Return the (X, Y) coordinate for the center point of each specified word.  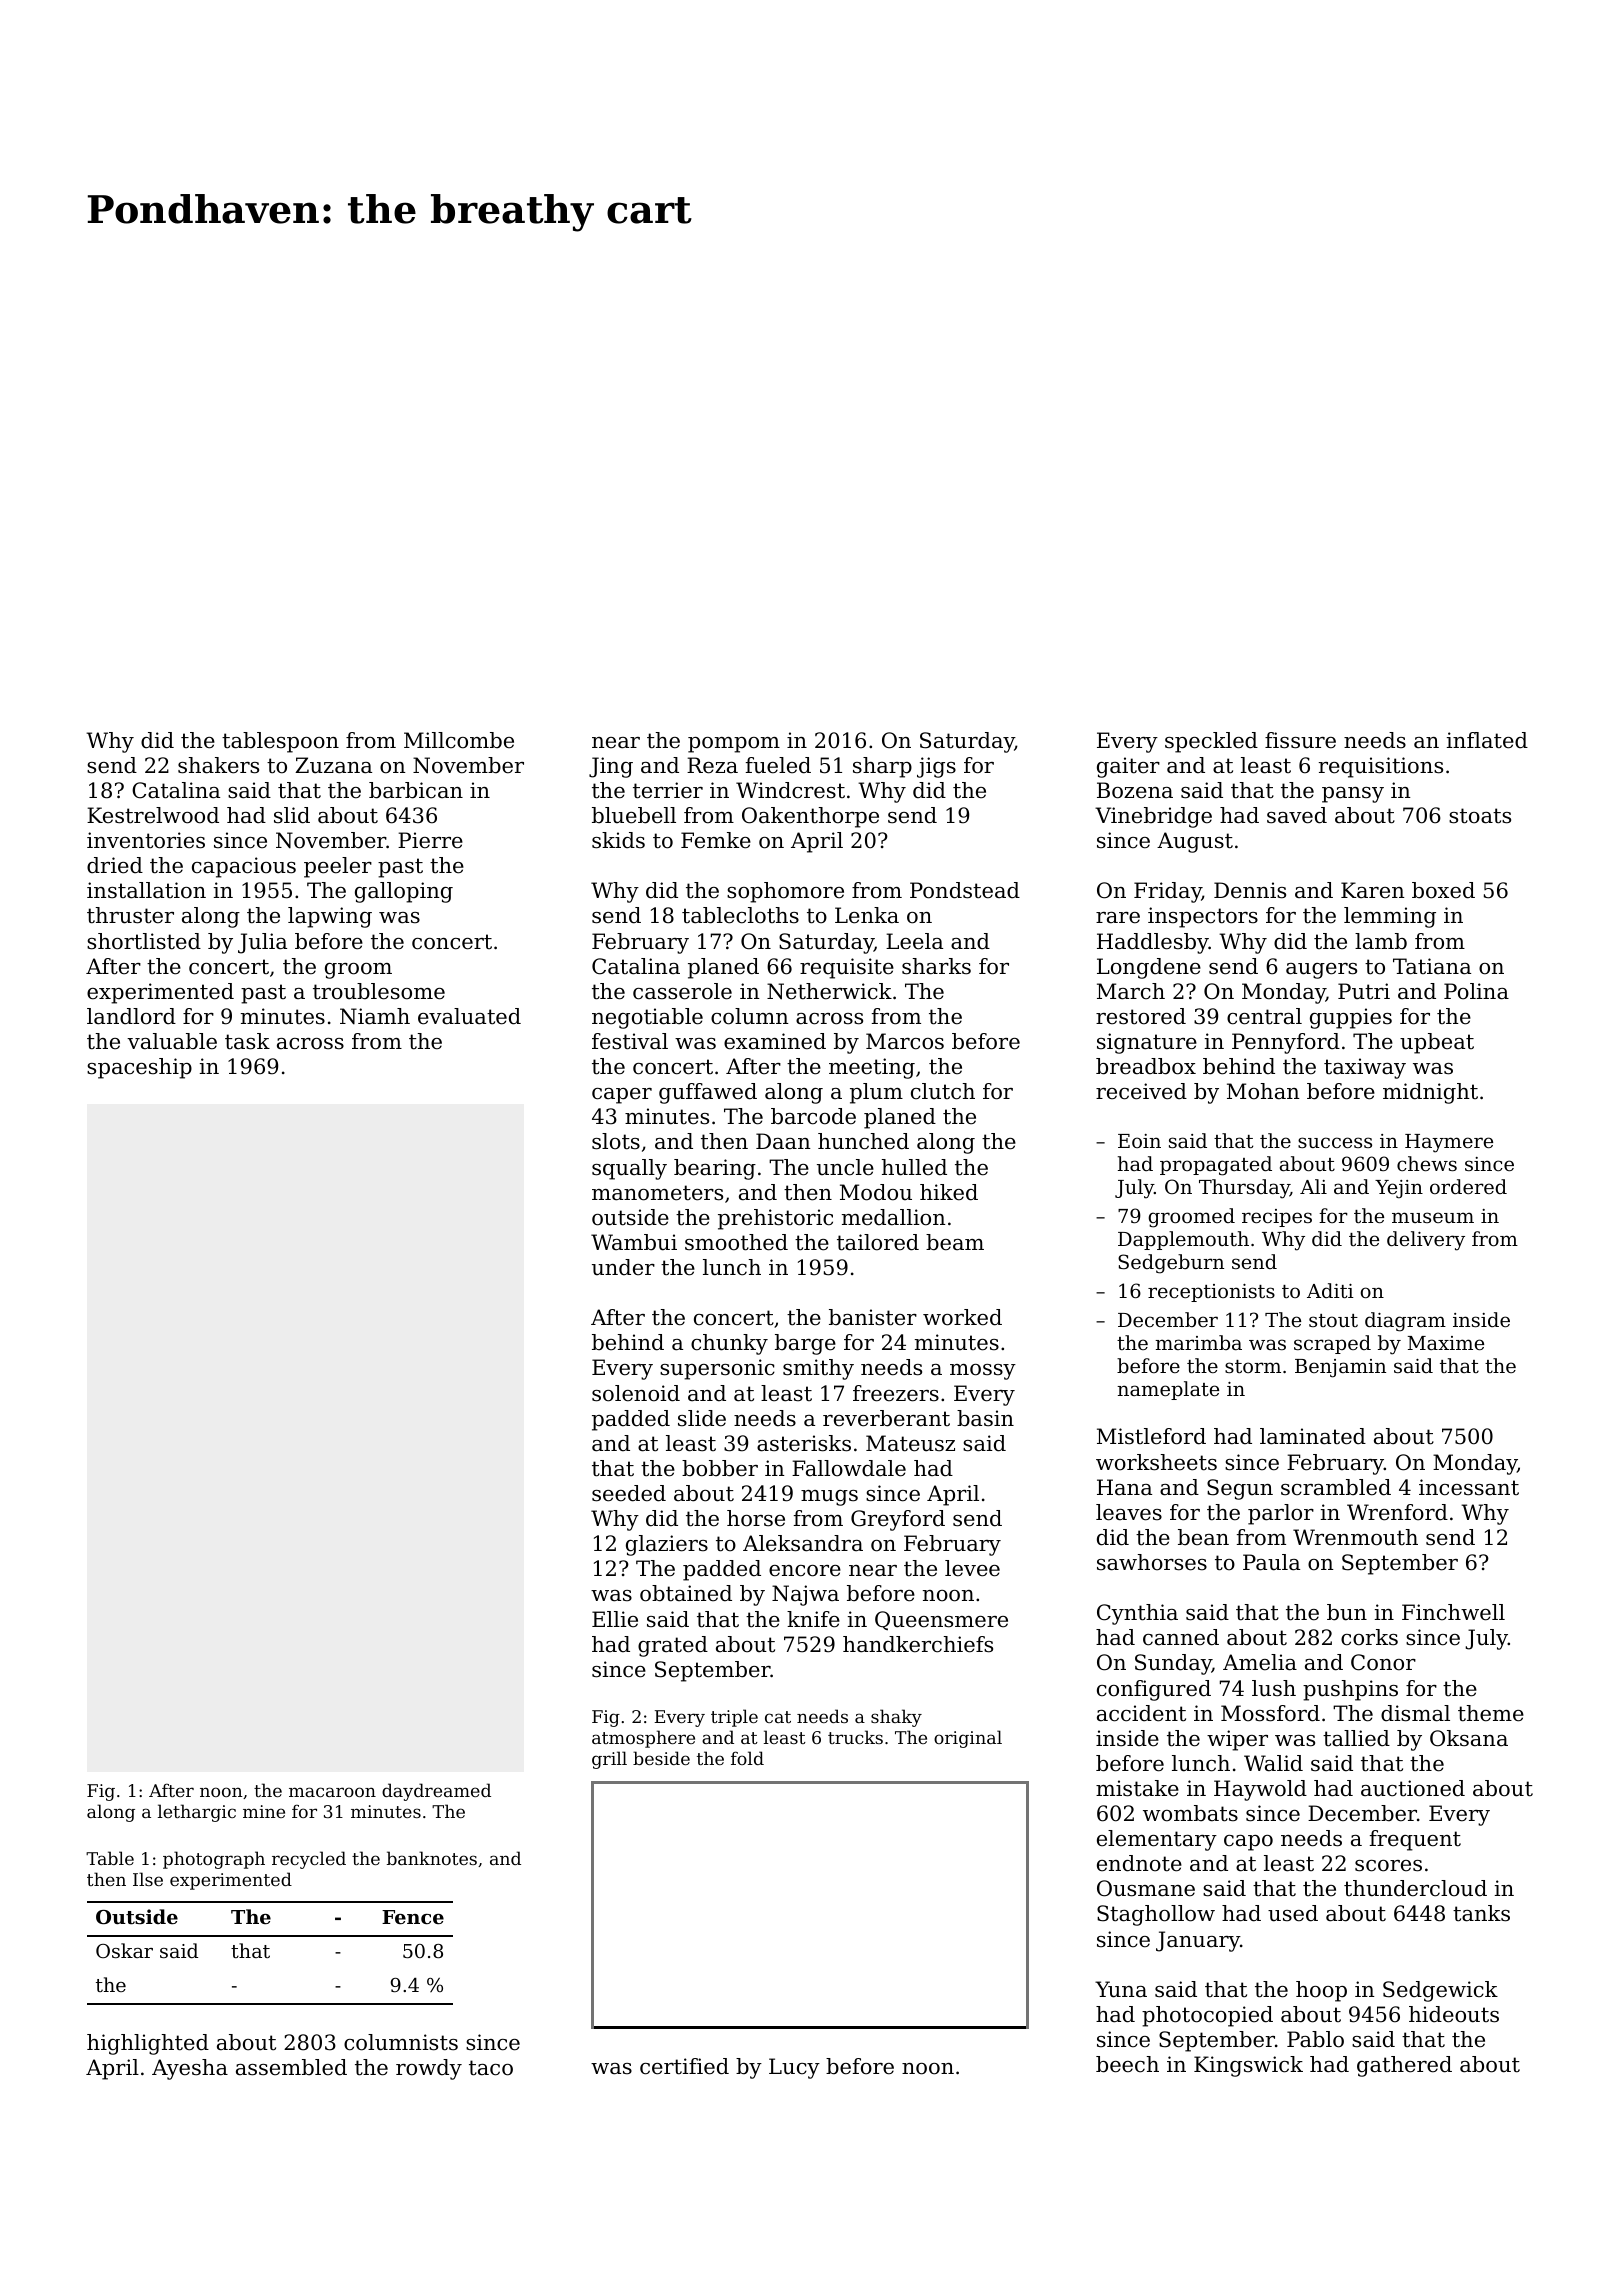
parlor (1281, 1514)
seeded (629, 1493)
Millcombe (459, 740)
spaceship (139, 1068)
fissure (1300, 740)
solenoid (636, 1393)
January (1198, 1941)
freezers (896, 1393)
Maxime (1446, 1343)
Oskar (124, 1950)
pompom (734, 745)
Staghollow (1156, 1915)
